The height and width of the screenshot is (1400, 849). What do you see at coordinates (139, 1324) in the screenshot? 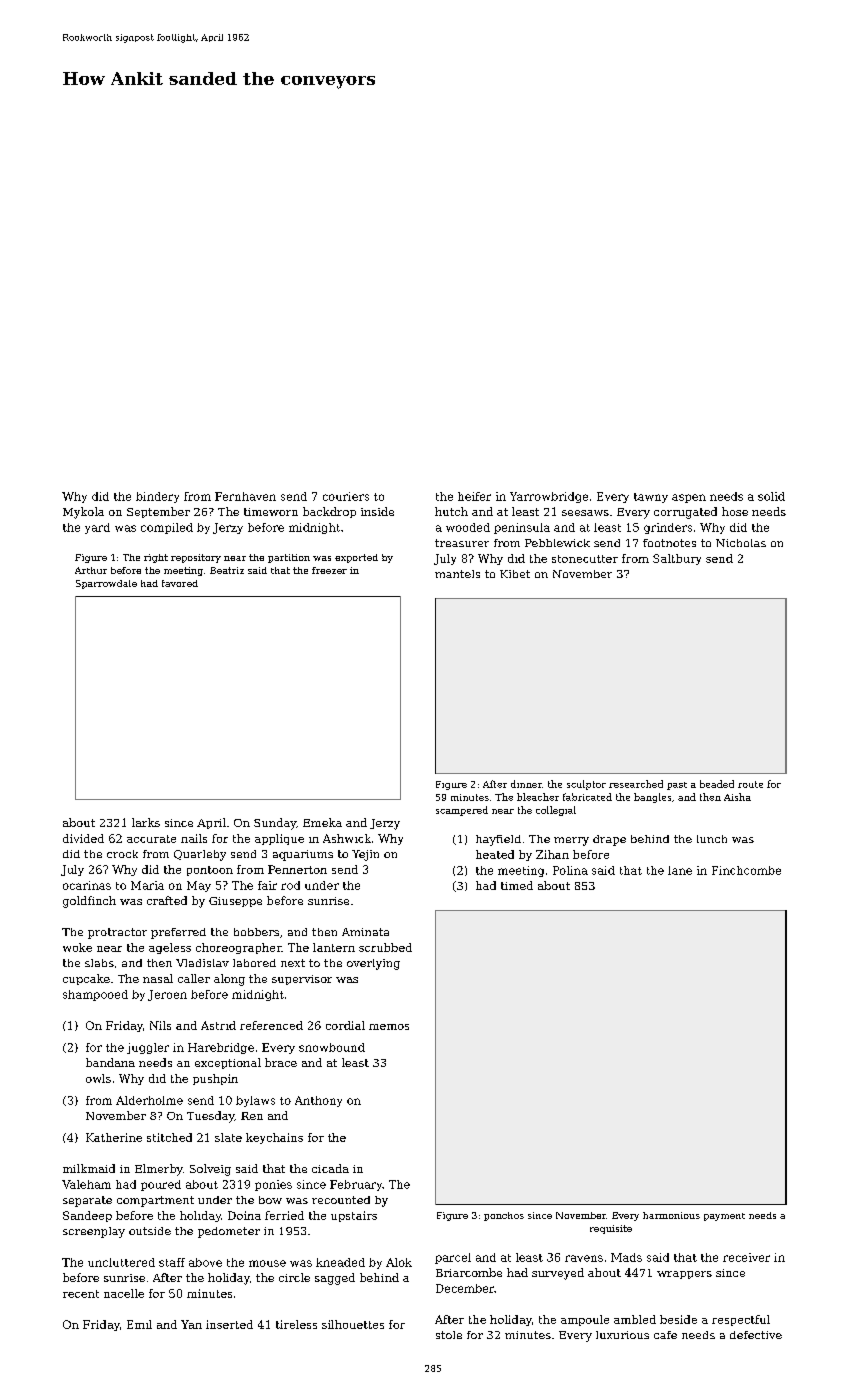
I see `Emil` at bounding box center [139, 1324].
